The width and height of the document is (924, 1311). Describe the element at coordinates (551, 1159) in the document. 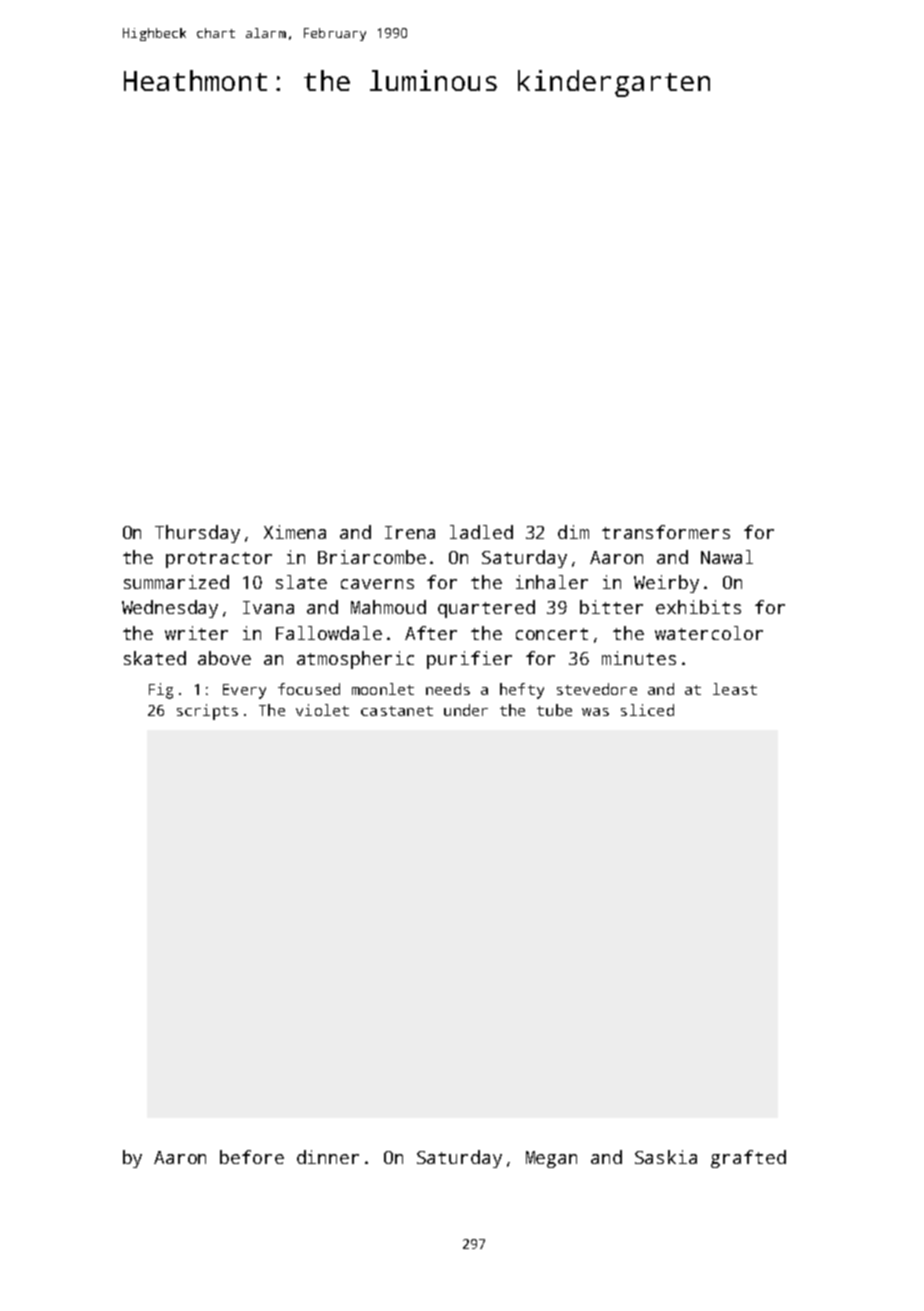

I see `Megan` at that location.
